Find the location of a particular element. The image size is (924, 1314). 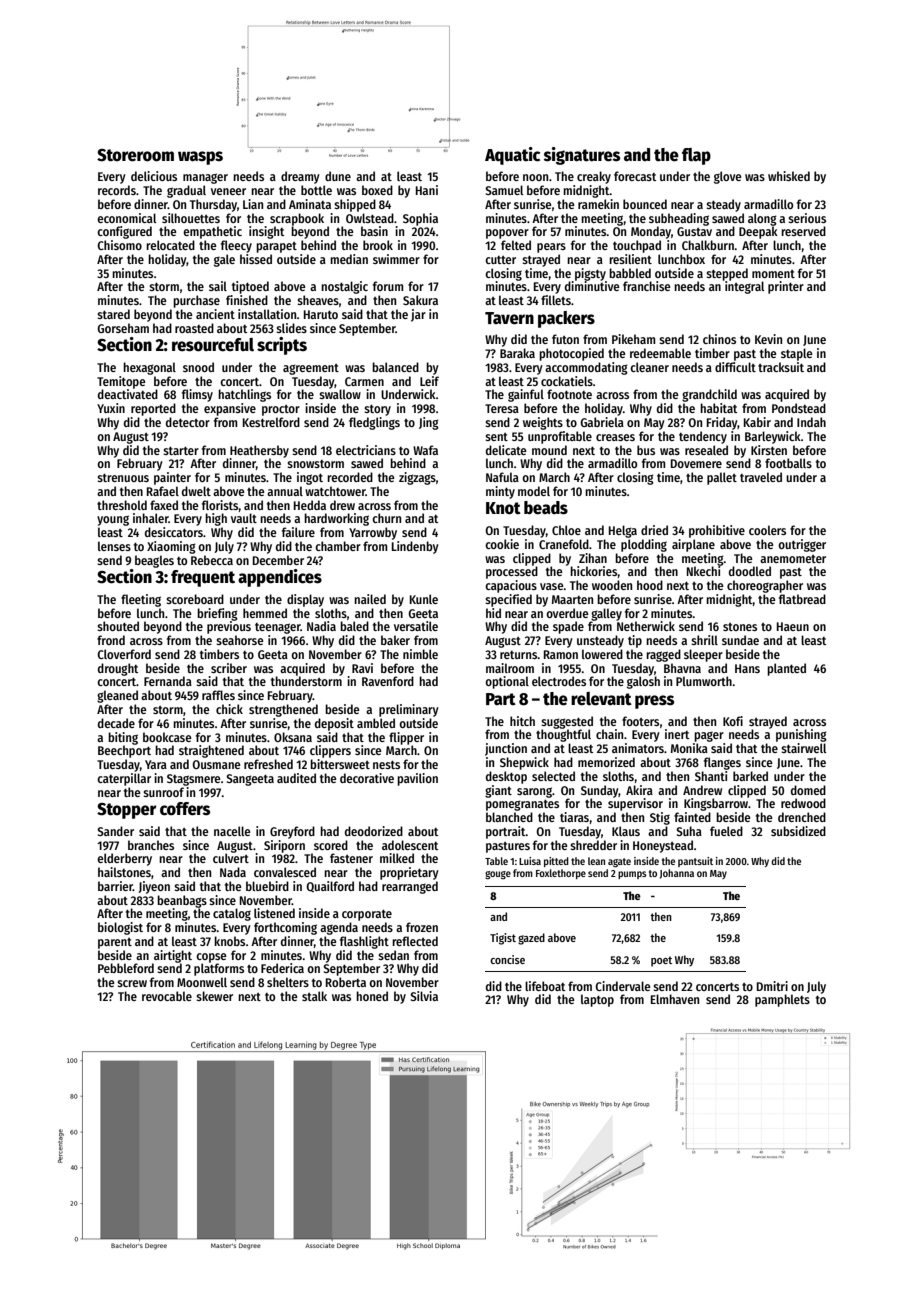

honed is located at coordinates (372, 996).
